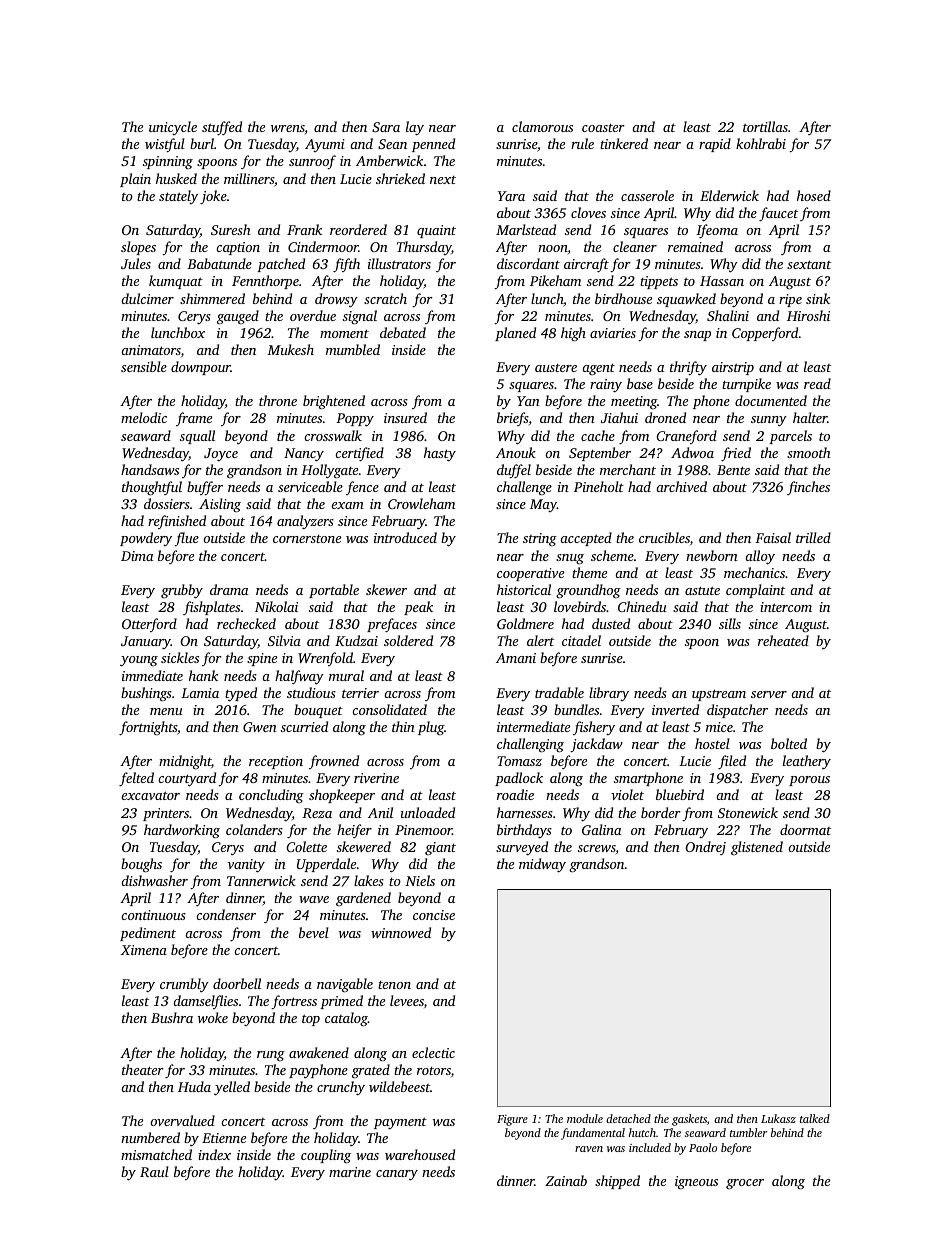 The height and width of the screenshot is (1233, 952). Describe the element at coordinates (778, 214) in the screenshot. I see `faucet` at that location.
